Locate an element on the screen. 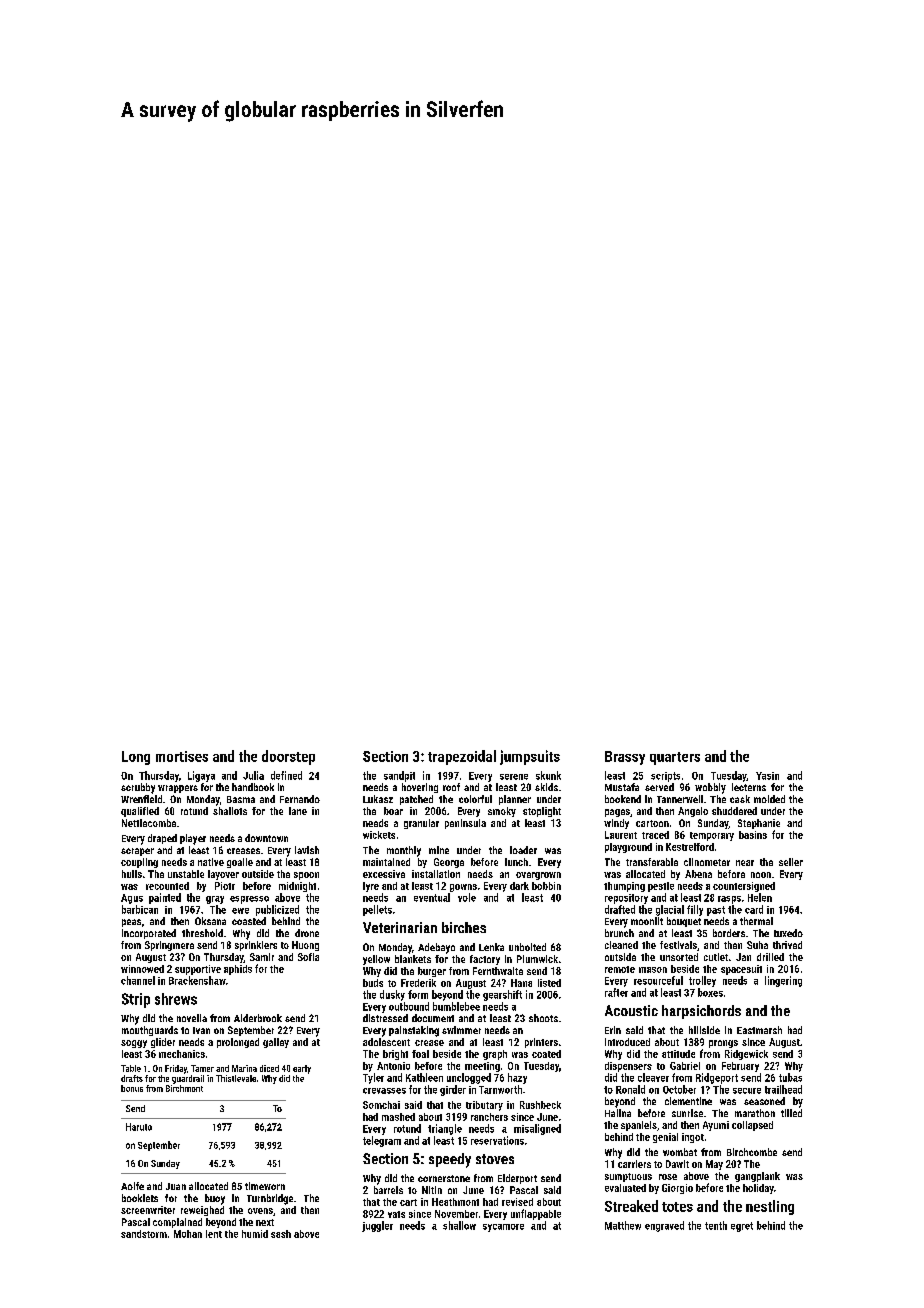 The height and width of the screenshot is (1308, 924). soggy is located at coordinates (134, 1044).
